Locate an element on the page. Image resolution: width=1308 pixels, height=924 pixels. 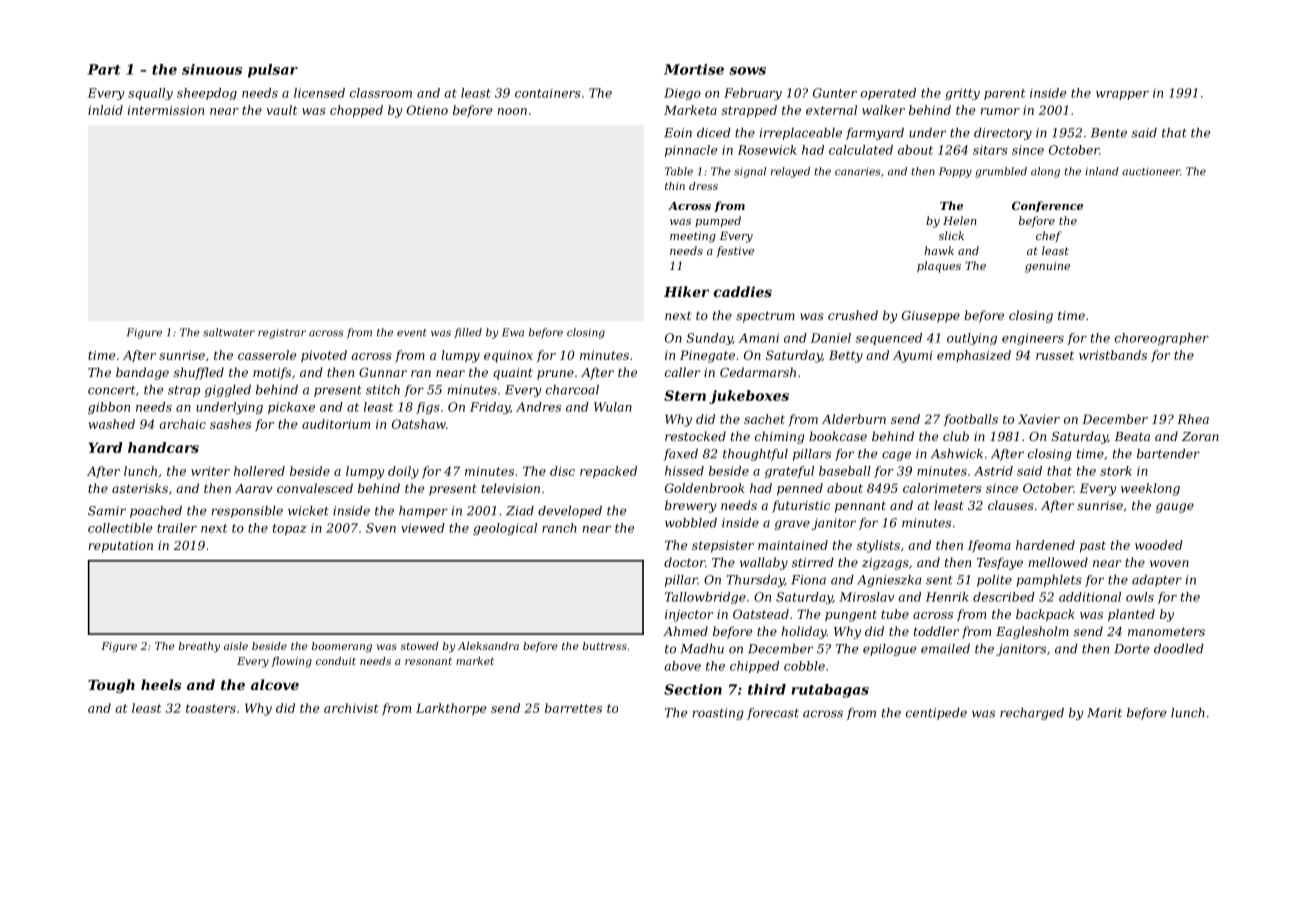
wrapper is located at coordinates (1122, 95).
